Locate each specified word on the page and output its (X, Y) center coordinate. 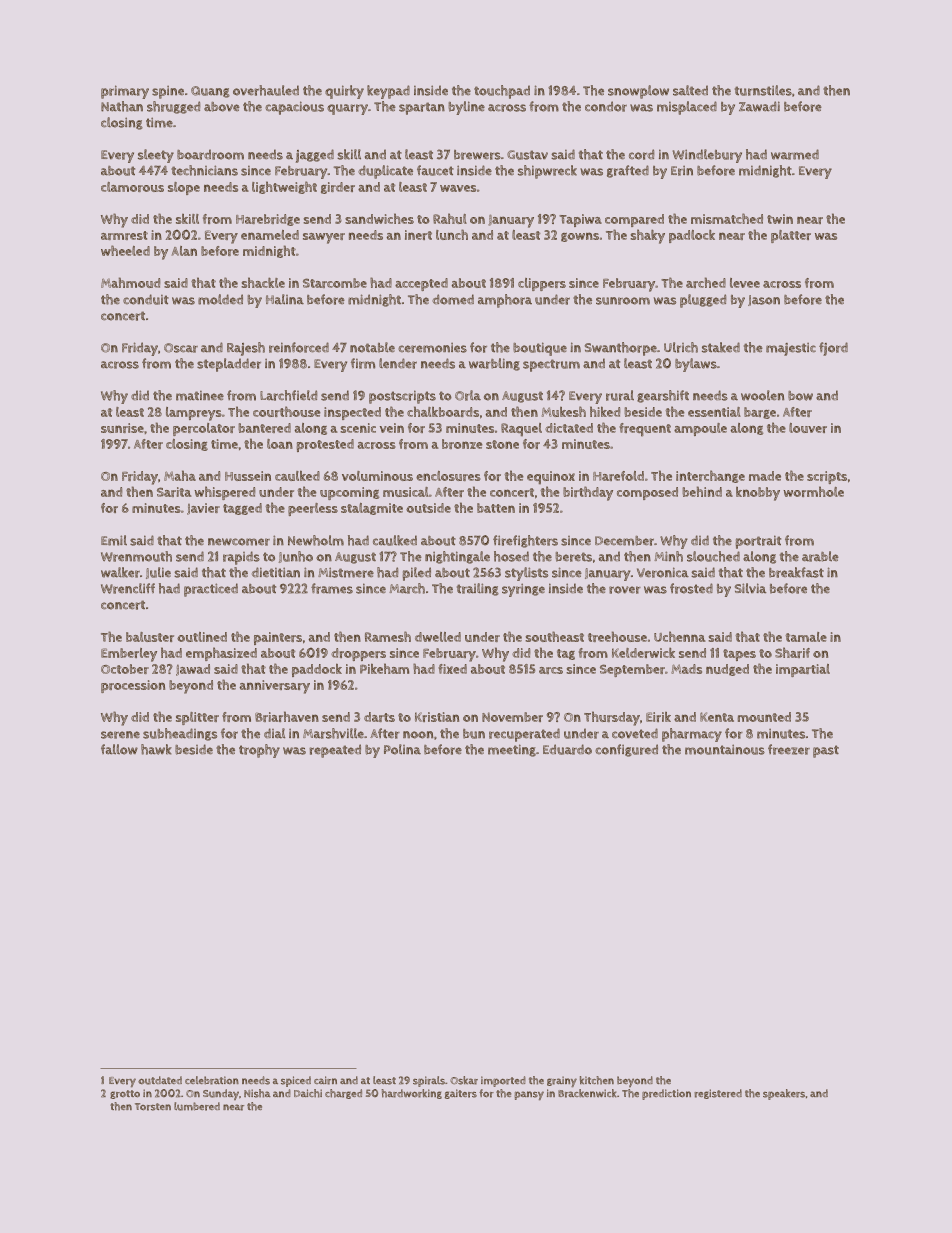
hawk (156, 749)
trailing (478, 589)
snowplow (638, 92)
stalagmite (372, 509)
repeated (335, 751)
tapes (739, 655)
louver (808, 428)
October (125, 669)
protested (325, 445)
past (826, 751)
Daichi (308, 1093)
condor (606, 106)
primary (125, 92)
